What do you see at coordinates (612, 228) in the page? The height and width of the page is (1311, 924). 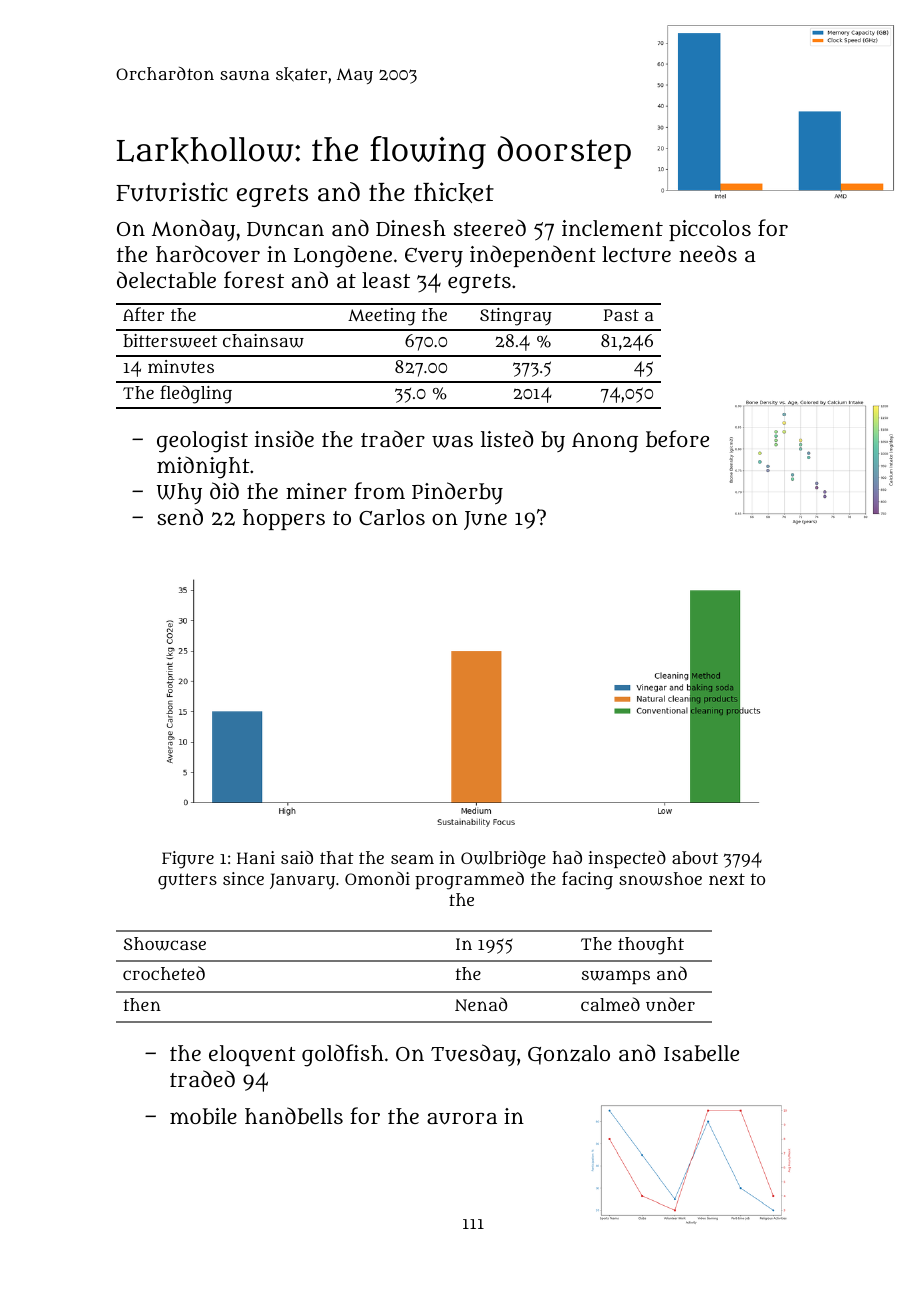 I see `inclement` at bounding box center [612, 228].
